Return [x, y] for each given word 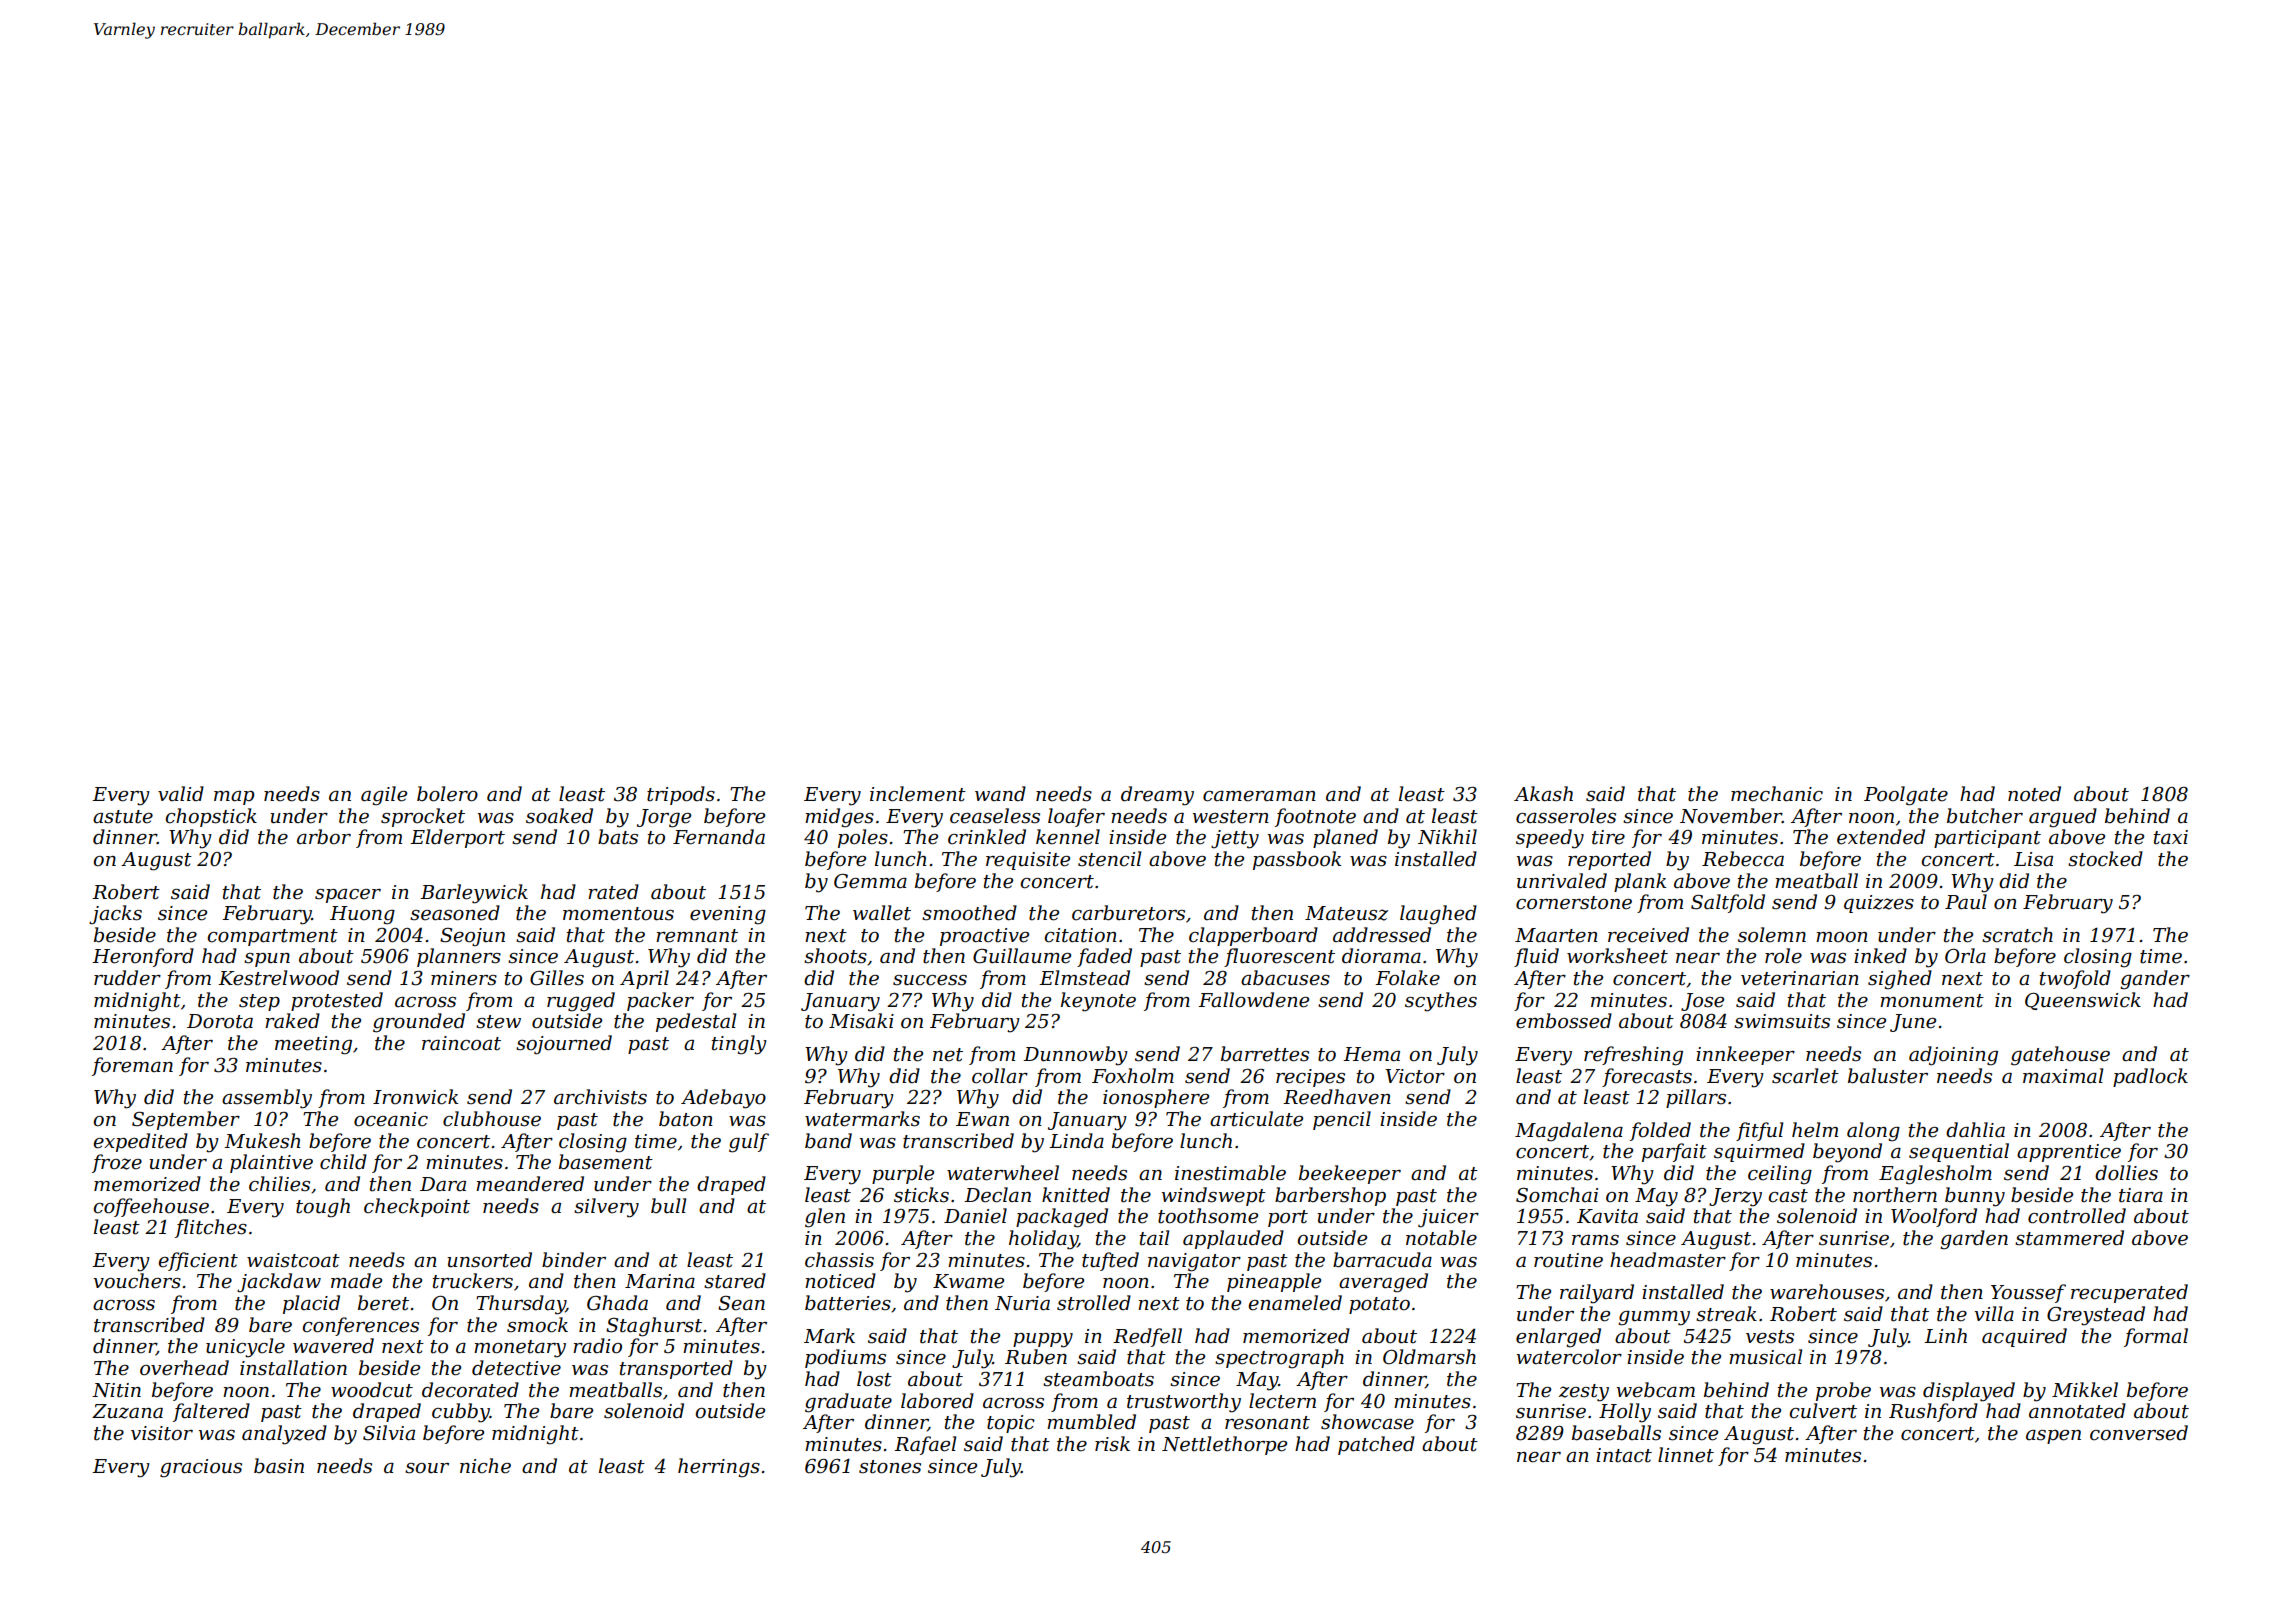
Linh [1945, 1335]
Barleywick [474, 894]
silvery [606, 1208]
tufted [1110, 1261]
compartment [272, 937]
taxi [2170, 837]
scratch [2017, 935]
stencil [1109, 859]
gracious [201, 1468]
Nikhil [1447, 837]
